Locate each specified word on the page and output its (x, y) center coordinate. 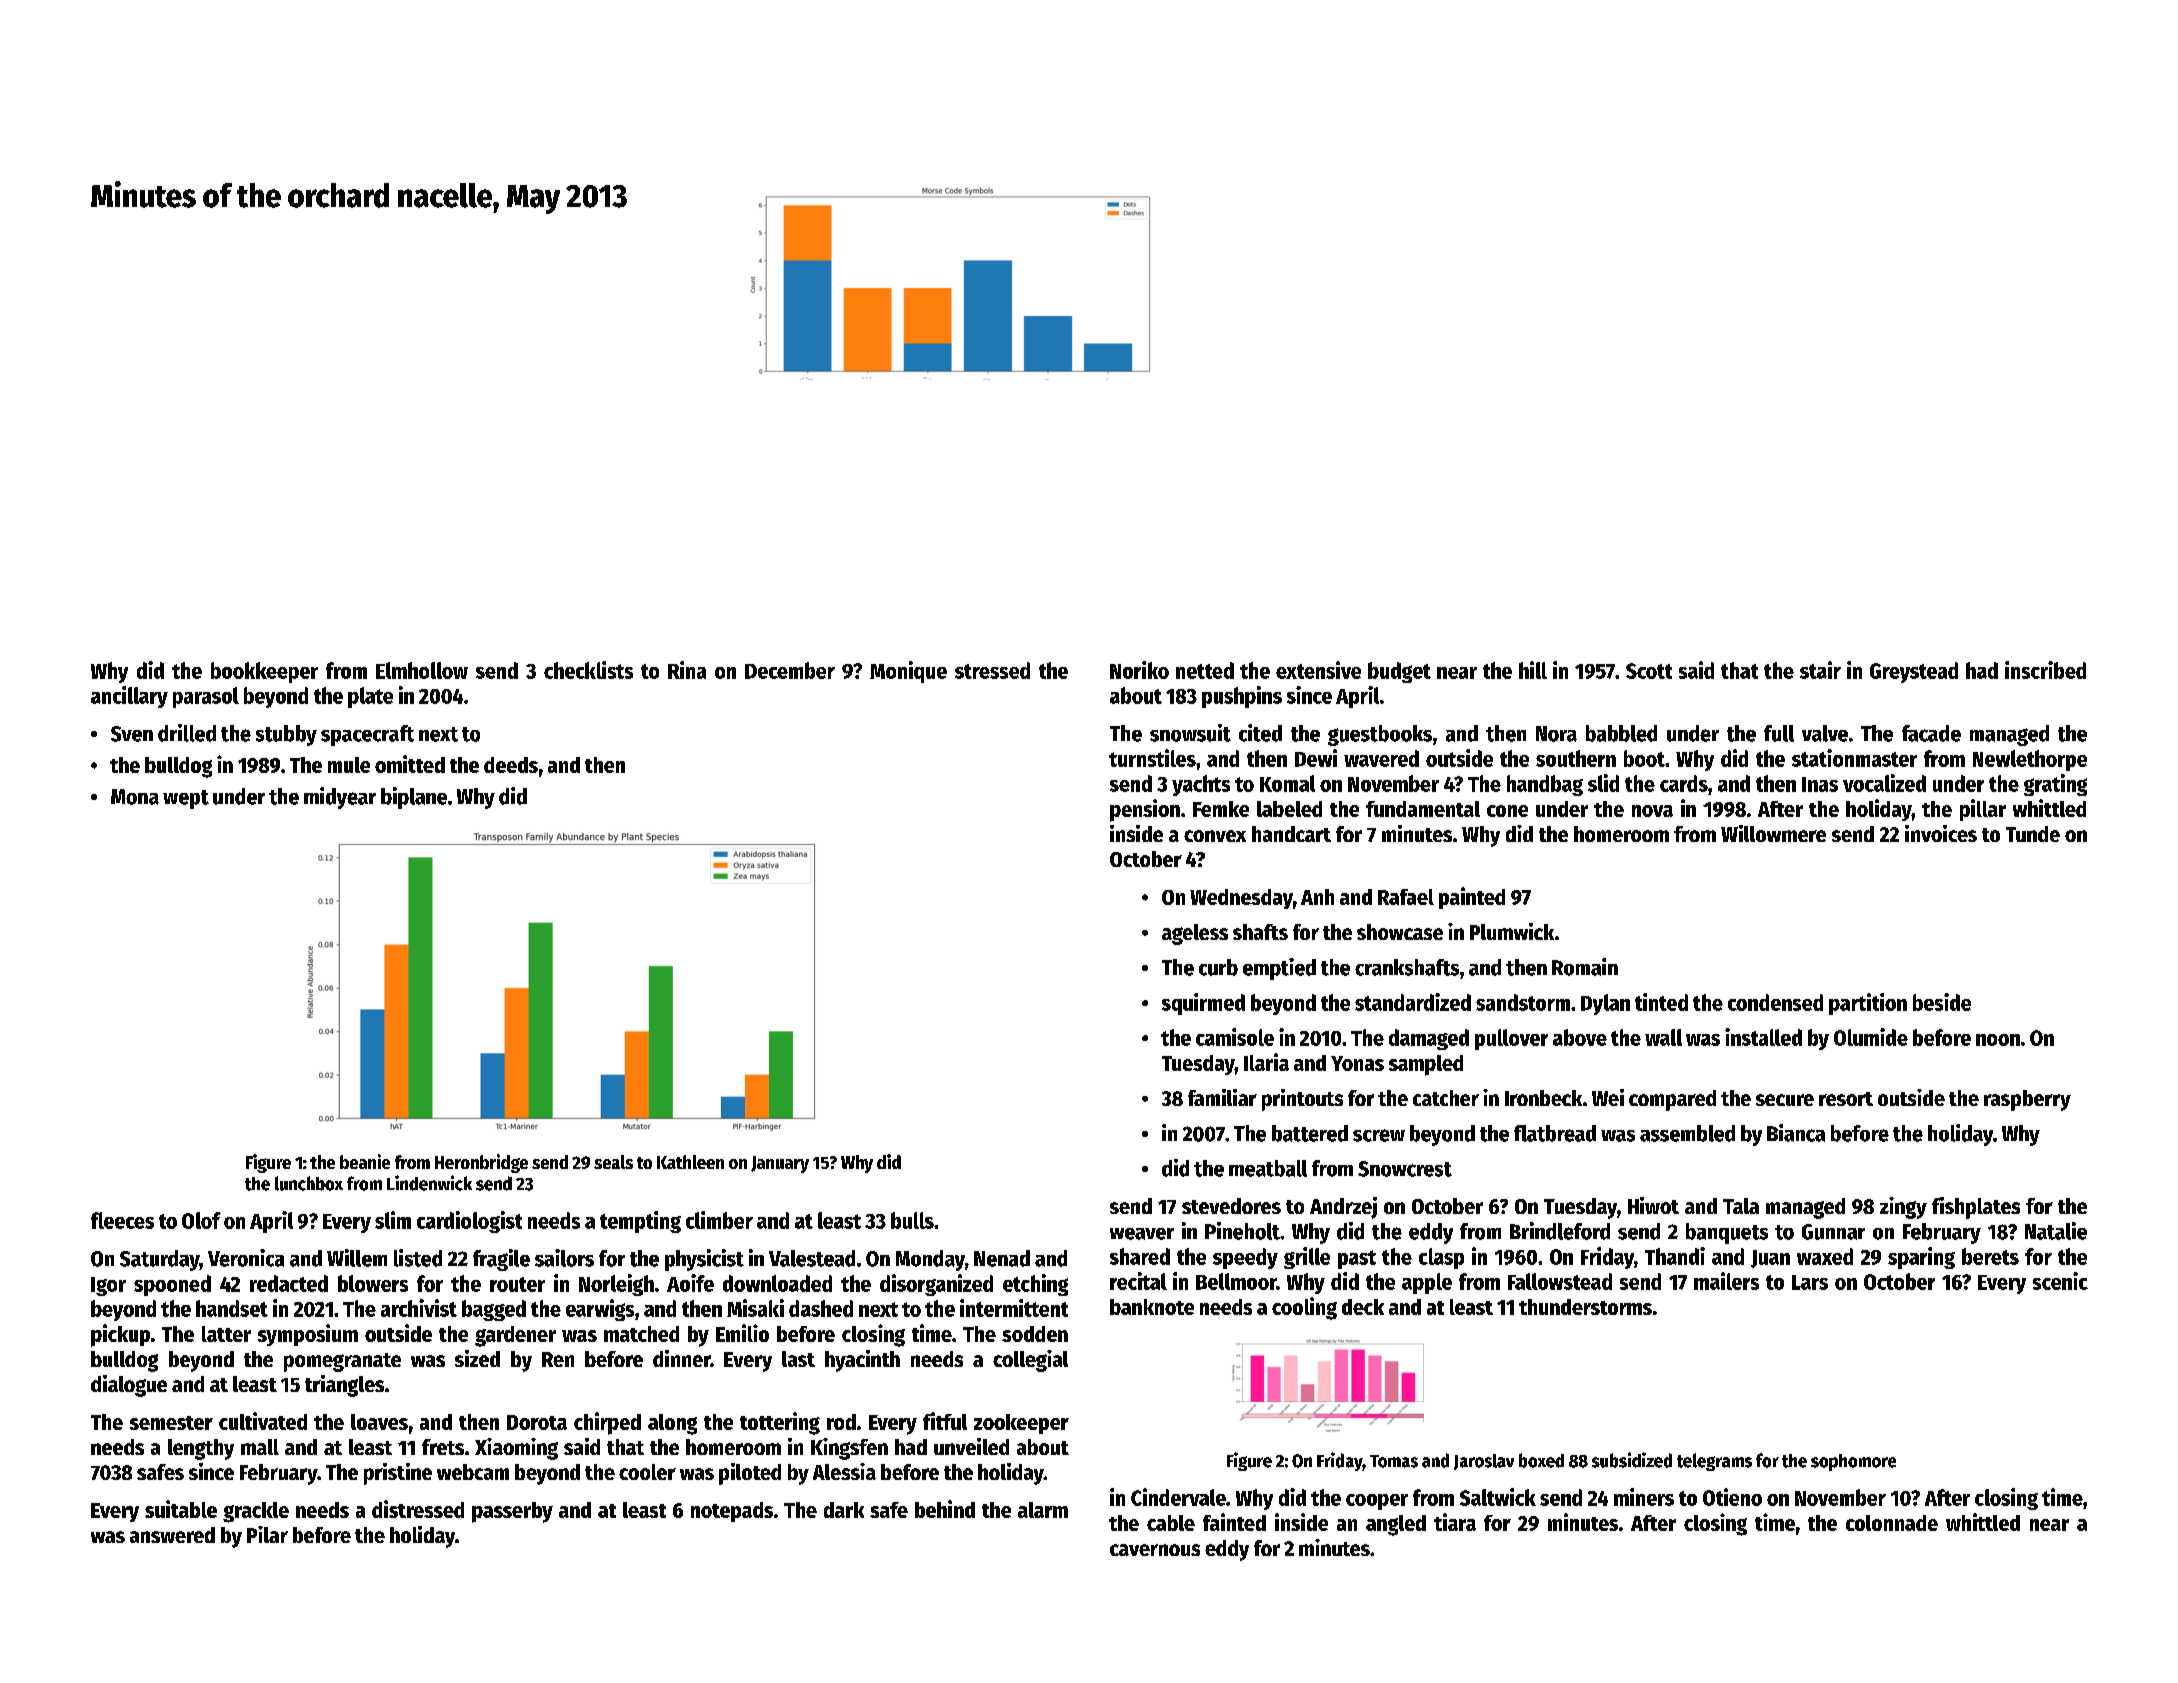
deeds (511, 765)
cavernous (1155, 1550)
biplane (414, 798)
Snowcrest (1405, 1169)
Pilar (267, 1534)
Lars (1810, 1282)
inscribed (2045, 670)
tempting (640, 1222)
